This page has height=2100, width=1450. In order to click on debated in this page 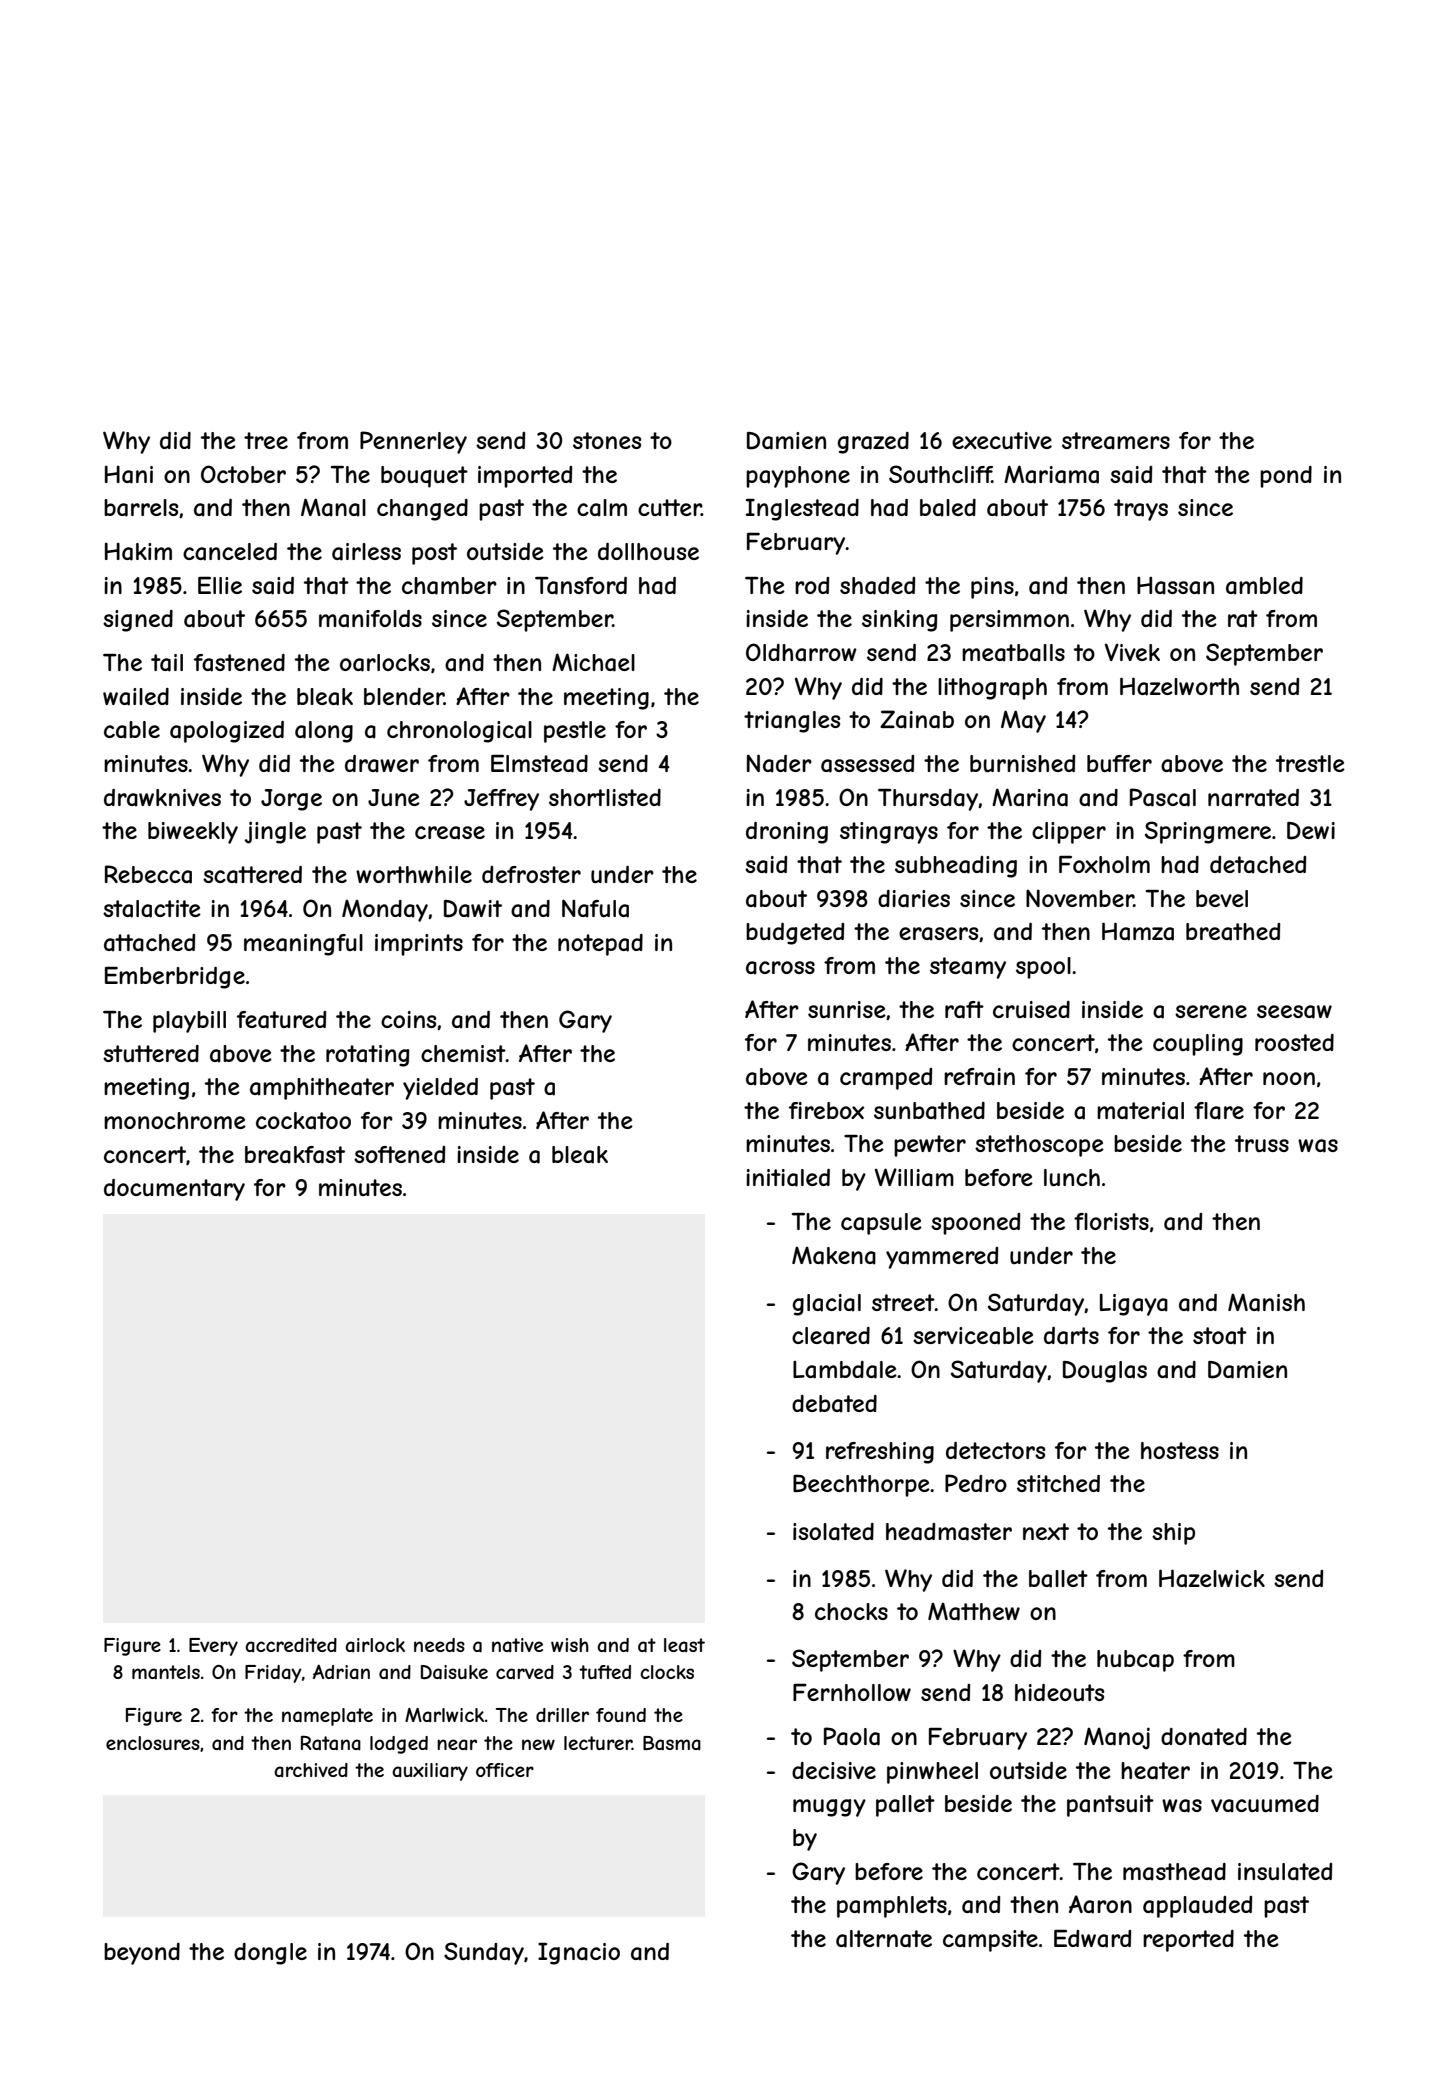, I will do `click(834, 1404)`.
